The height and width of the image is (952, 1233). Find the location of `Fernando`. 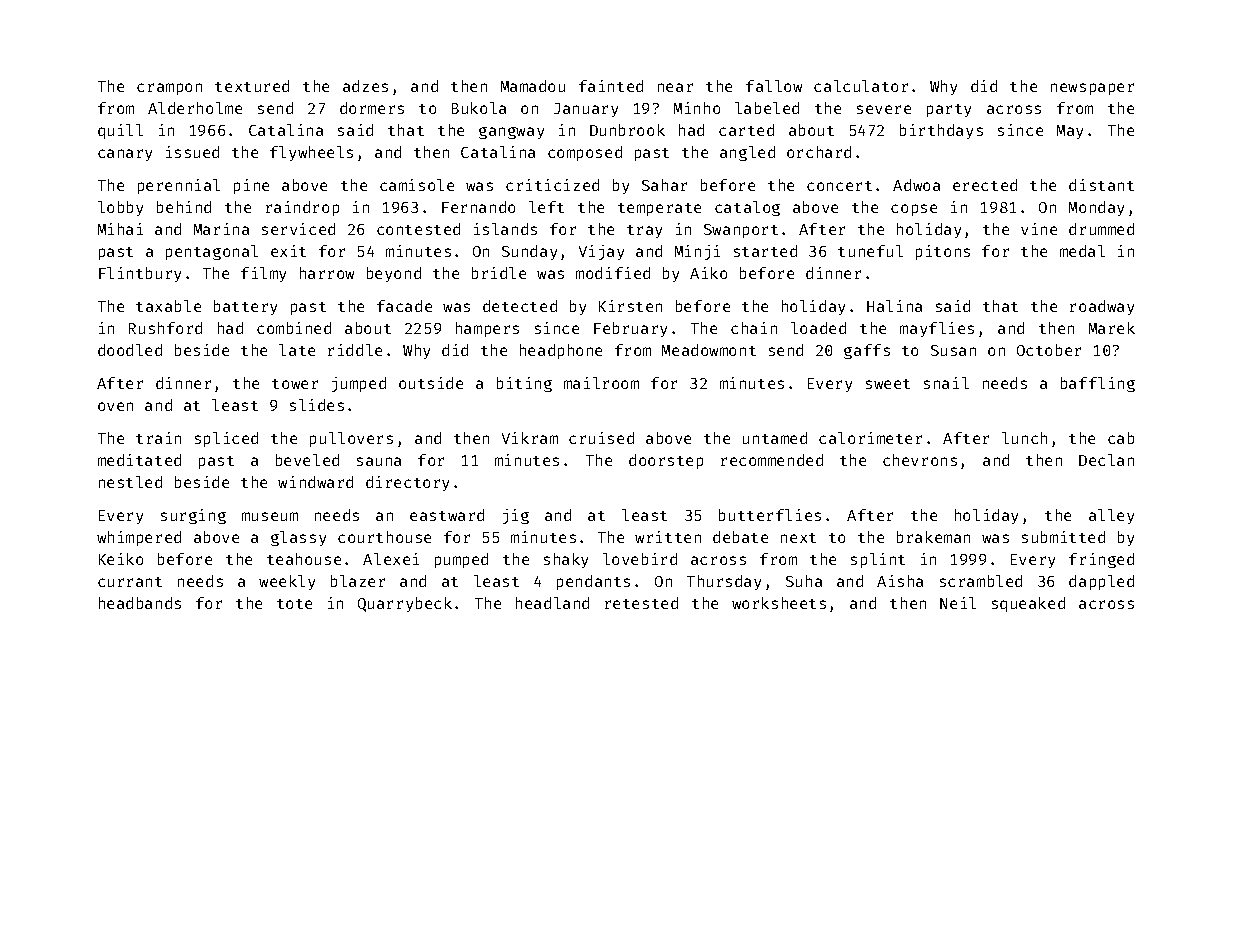

Fernando is located at coordinates (478, 207).
